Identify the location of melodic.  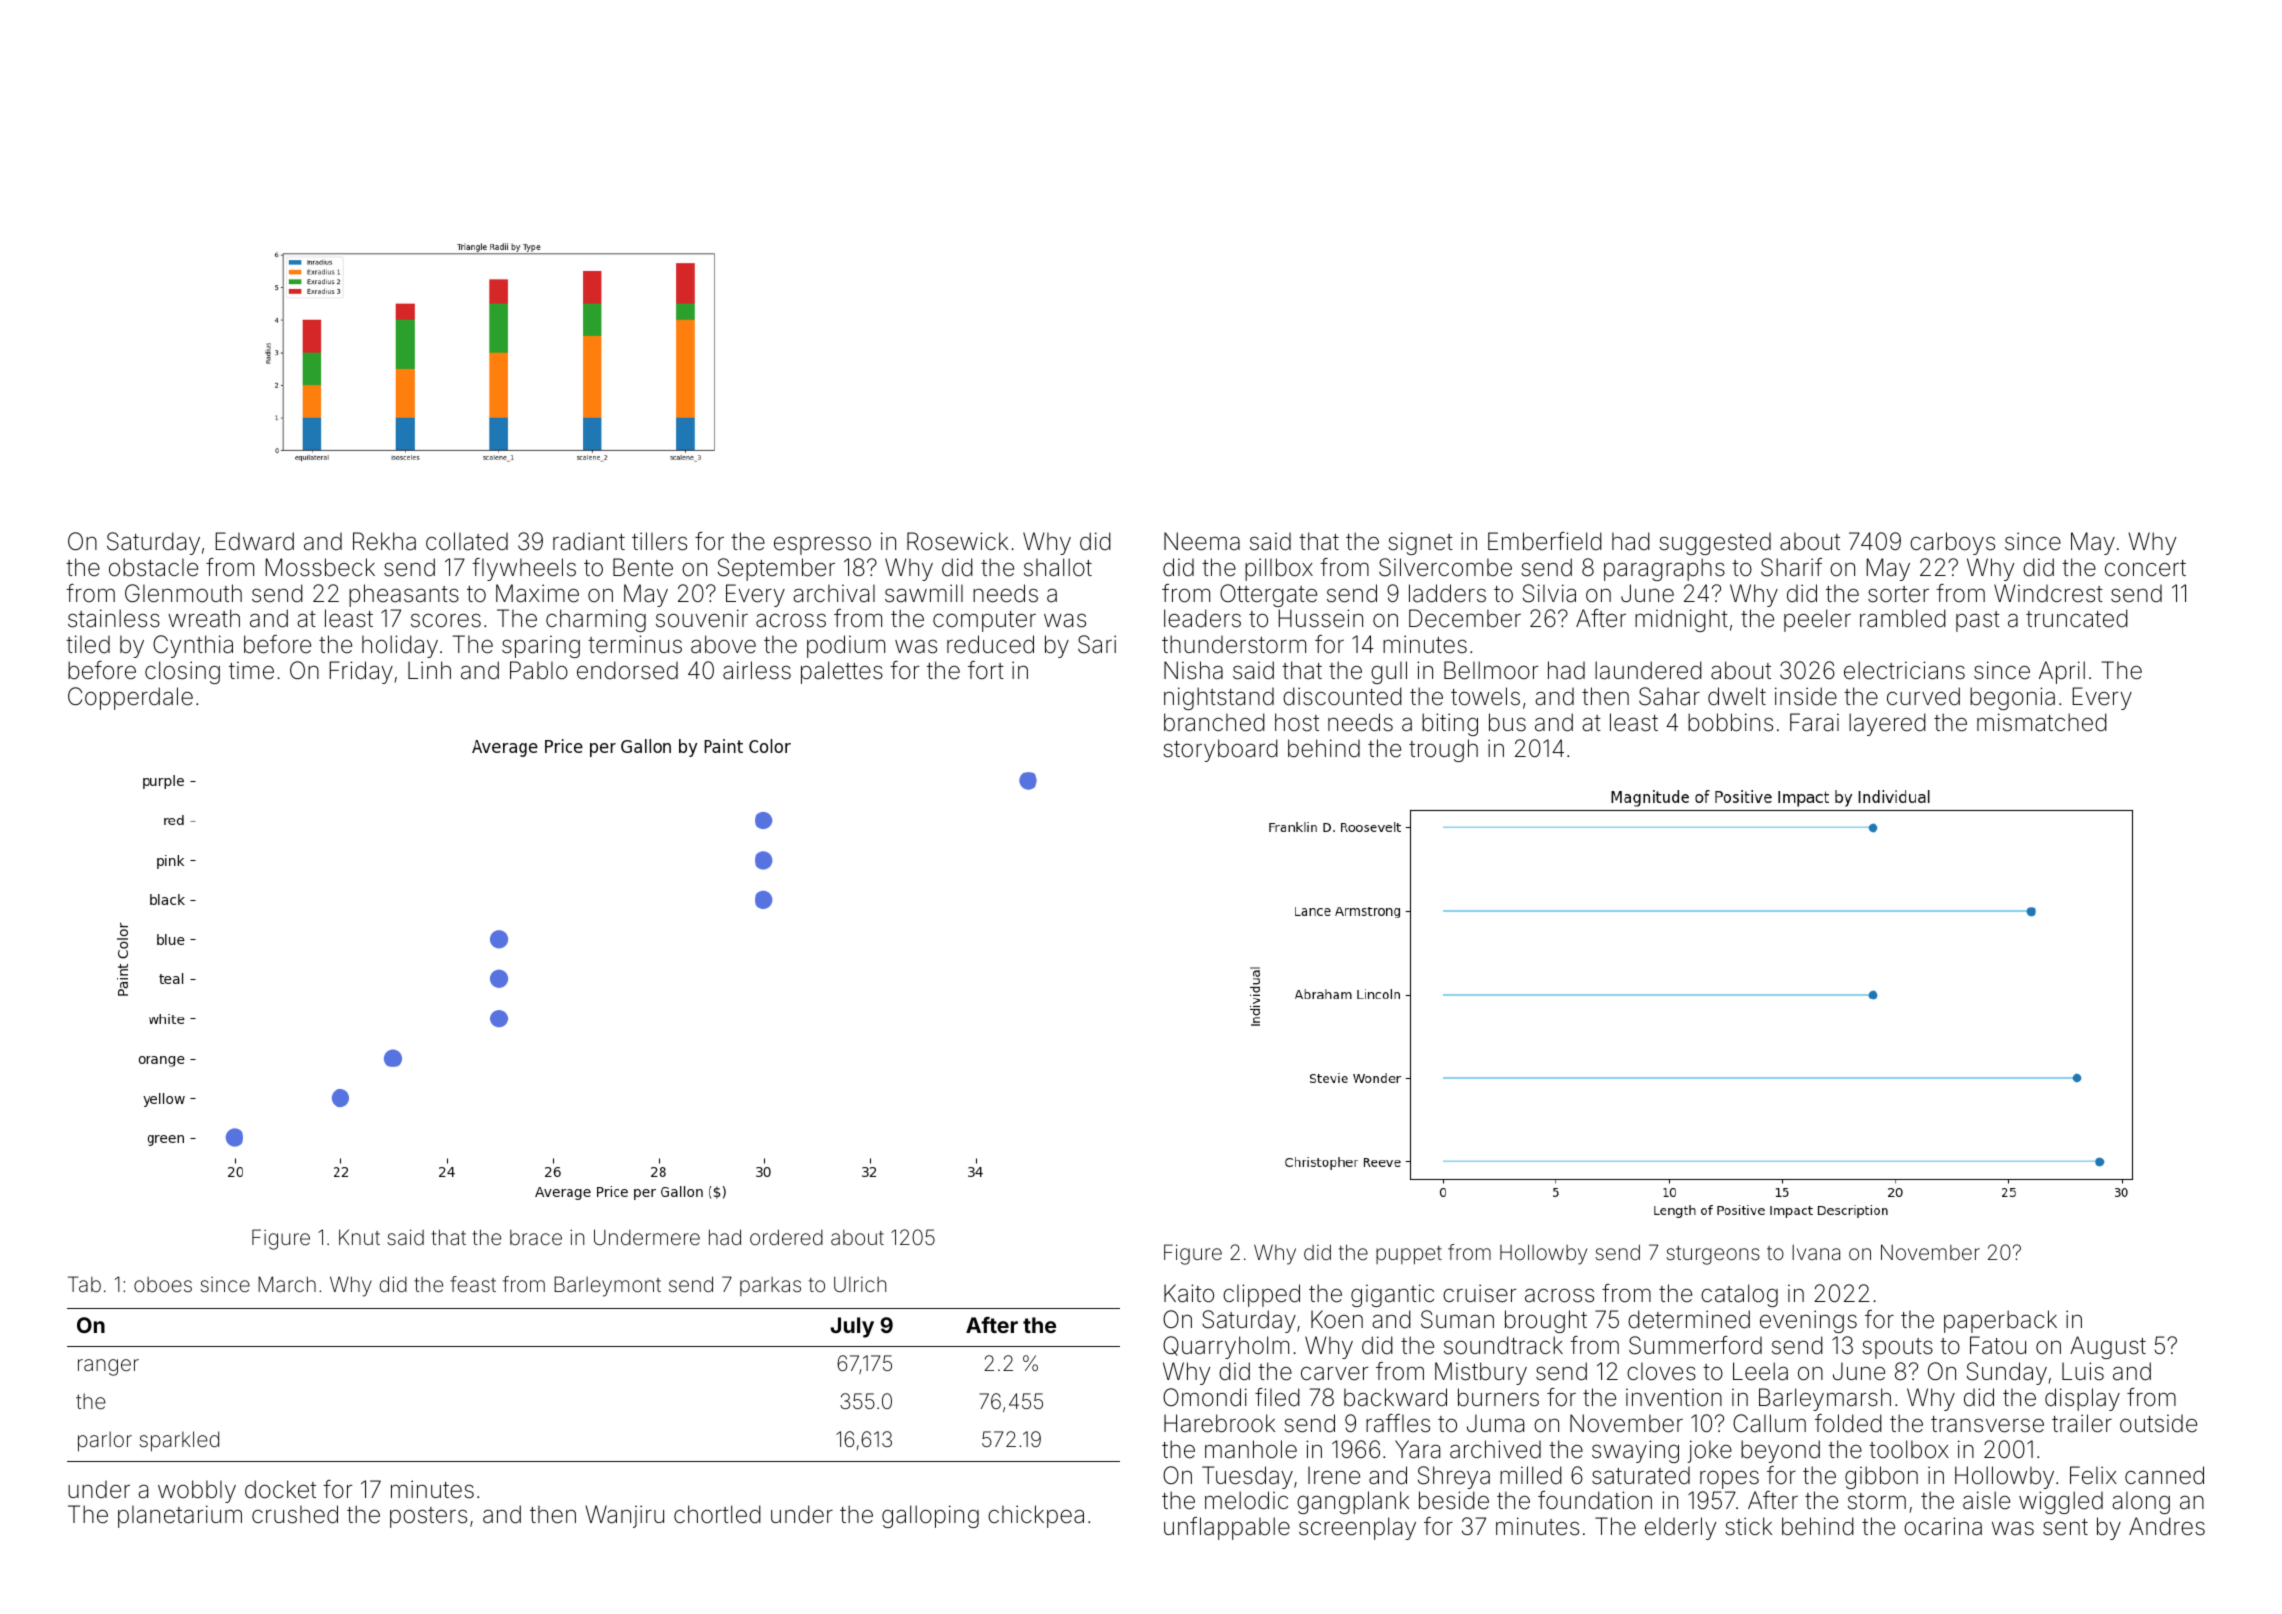
(1246, 1500).
